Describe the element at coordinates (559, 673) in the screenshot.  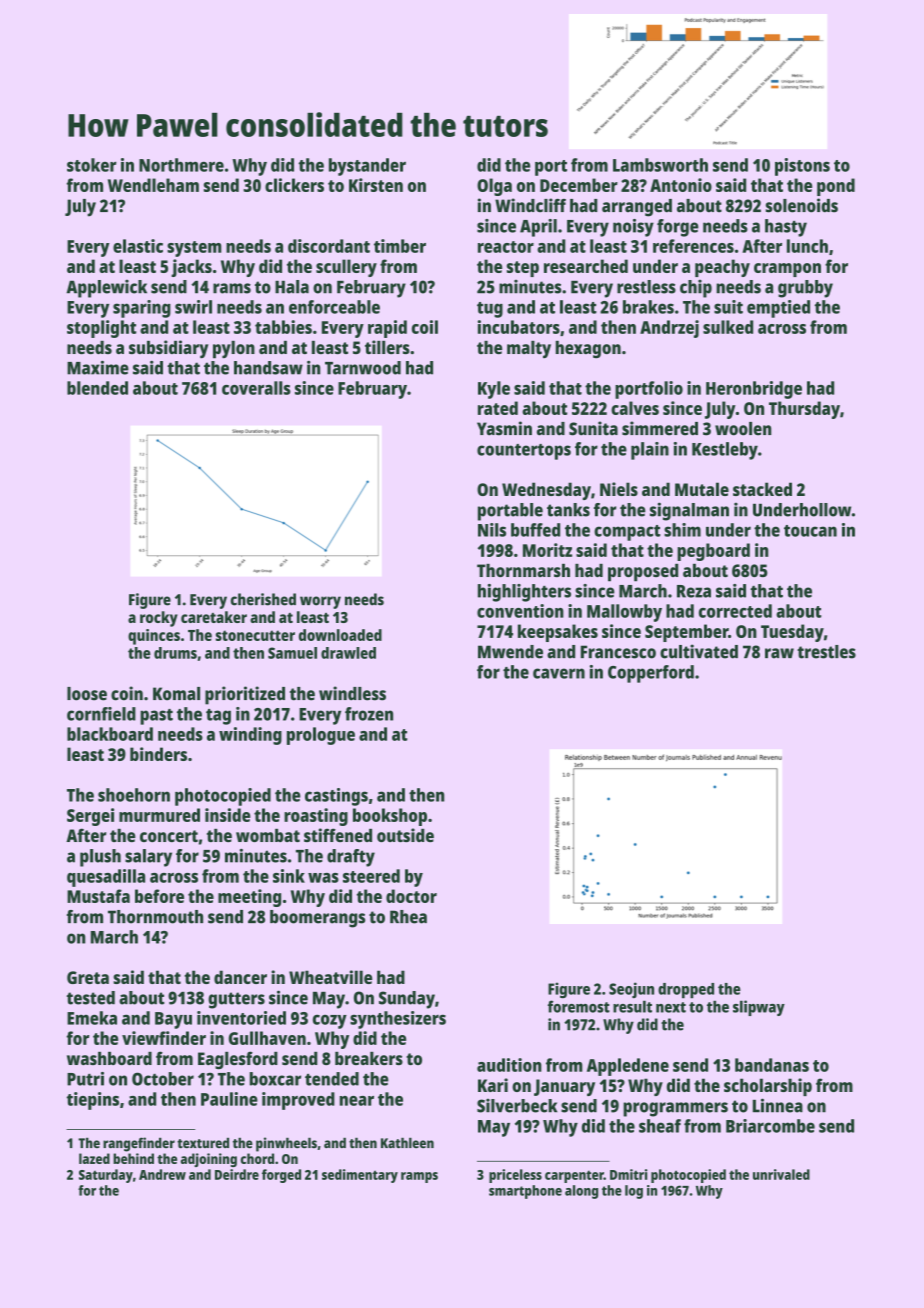
I see `cavern` at that location.
